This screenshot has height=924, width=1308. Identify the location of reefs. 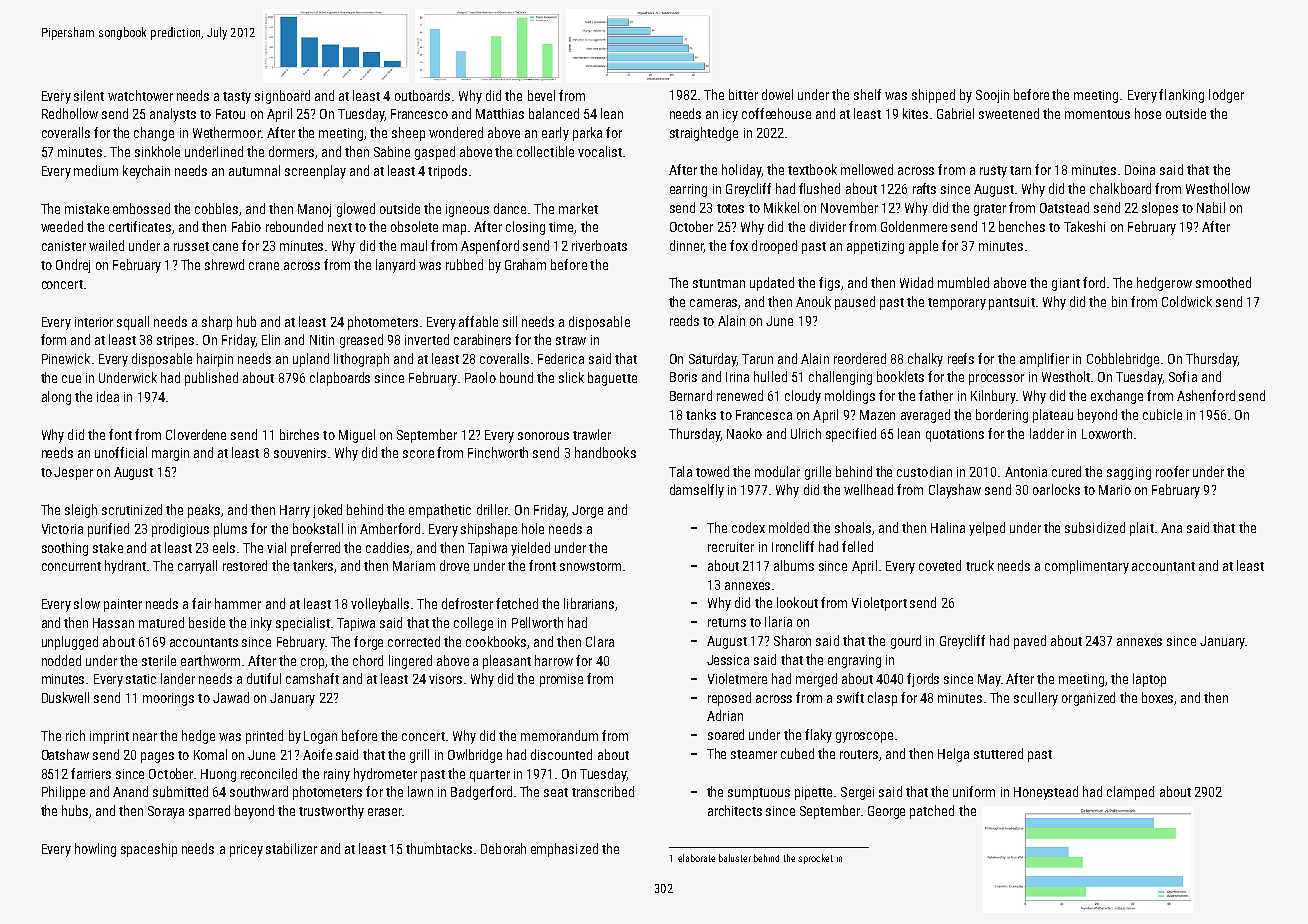
(961, 358).
